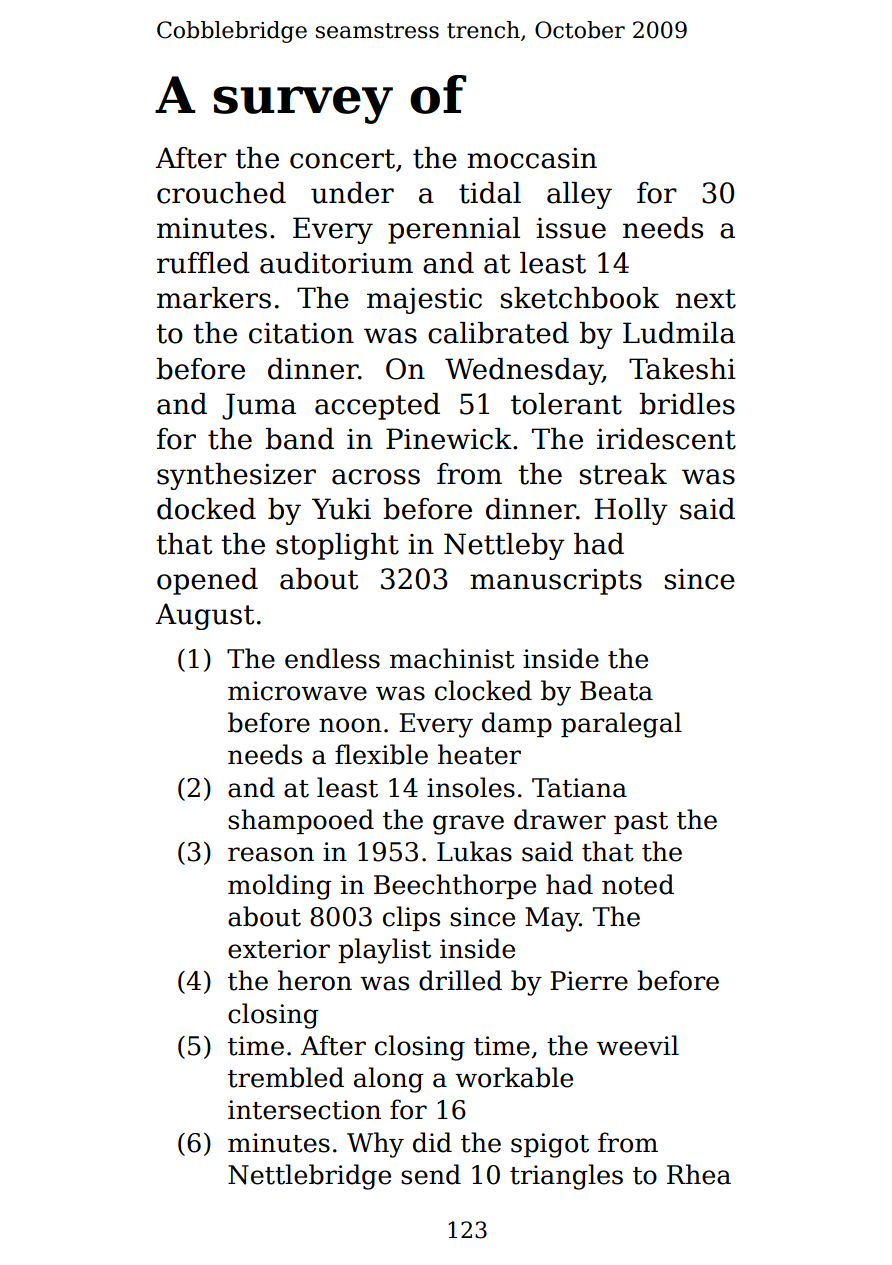 The image size is (892, 1265). What do you see at coordinates (532, 158) in the document?
I see `moccasin` at bounding box center [532, 158].
